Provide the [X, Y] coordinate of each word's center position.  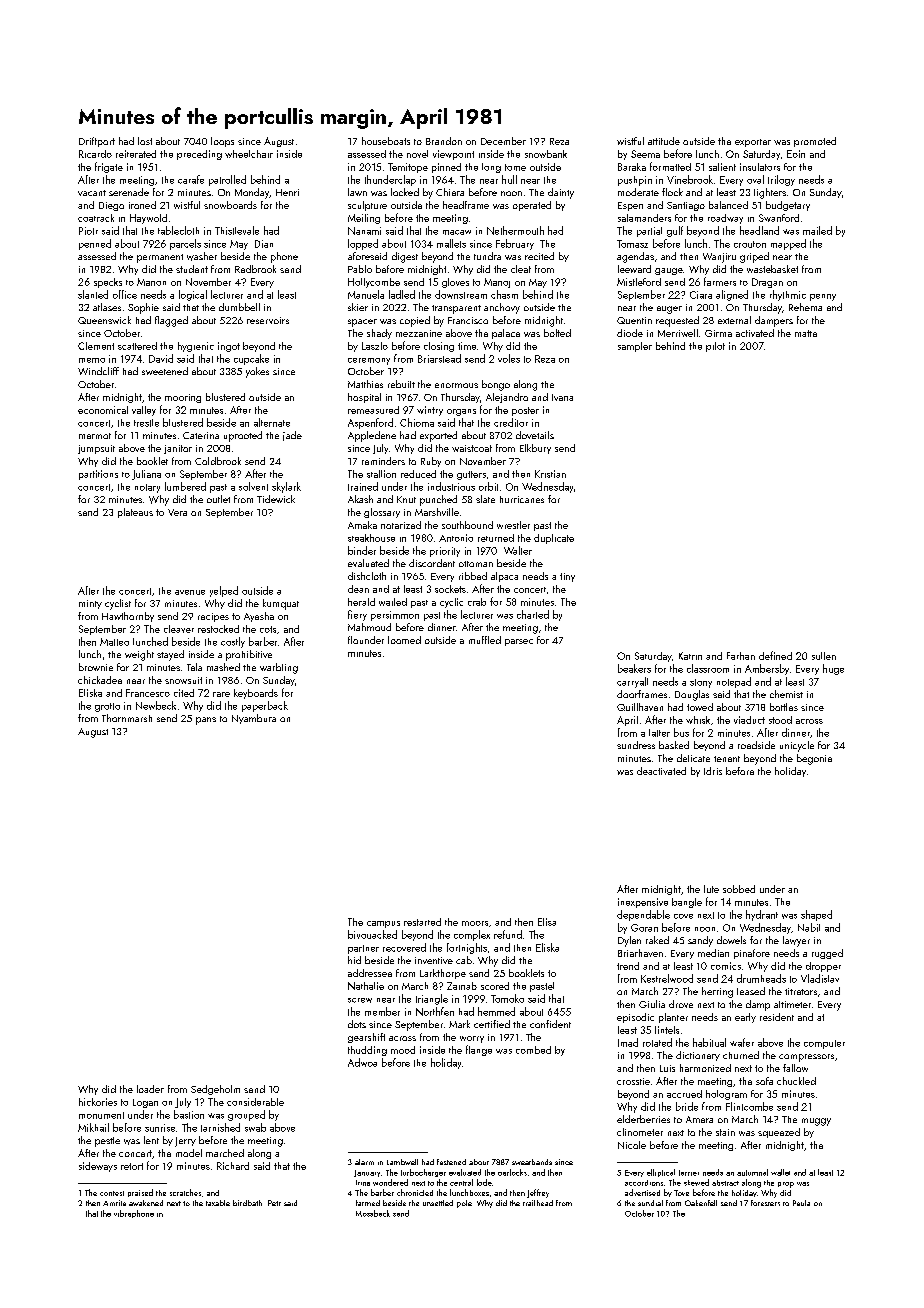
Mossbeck [373, 1213]
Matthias [365, 384]
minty [90, 604]
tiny [567, 577]
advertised [642, 1192]
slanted [93, 294]
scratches [185, 1192]
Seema [645, 154]
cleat [521, 269]
